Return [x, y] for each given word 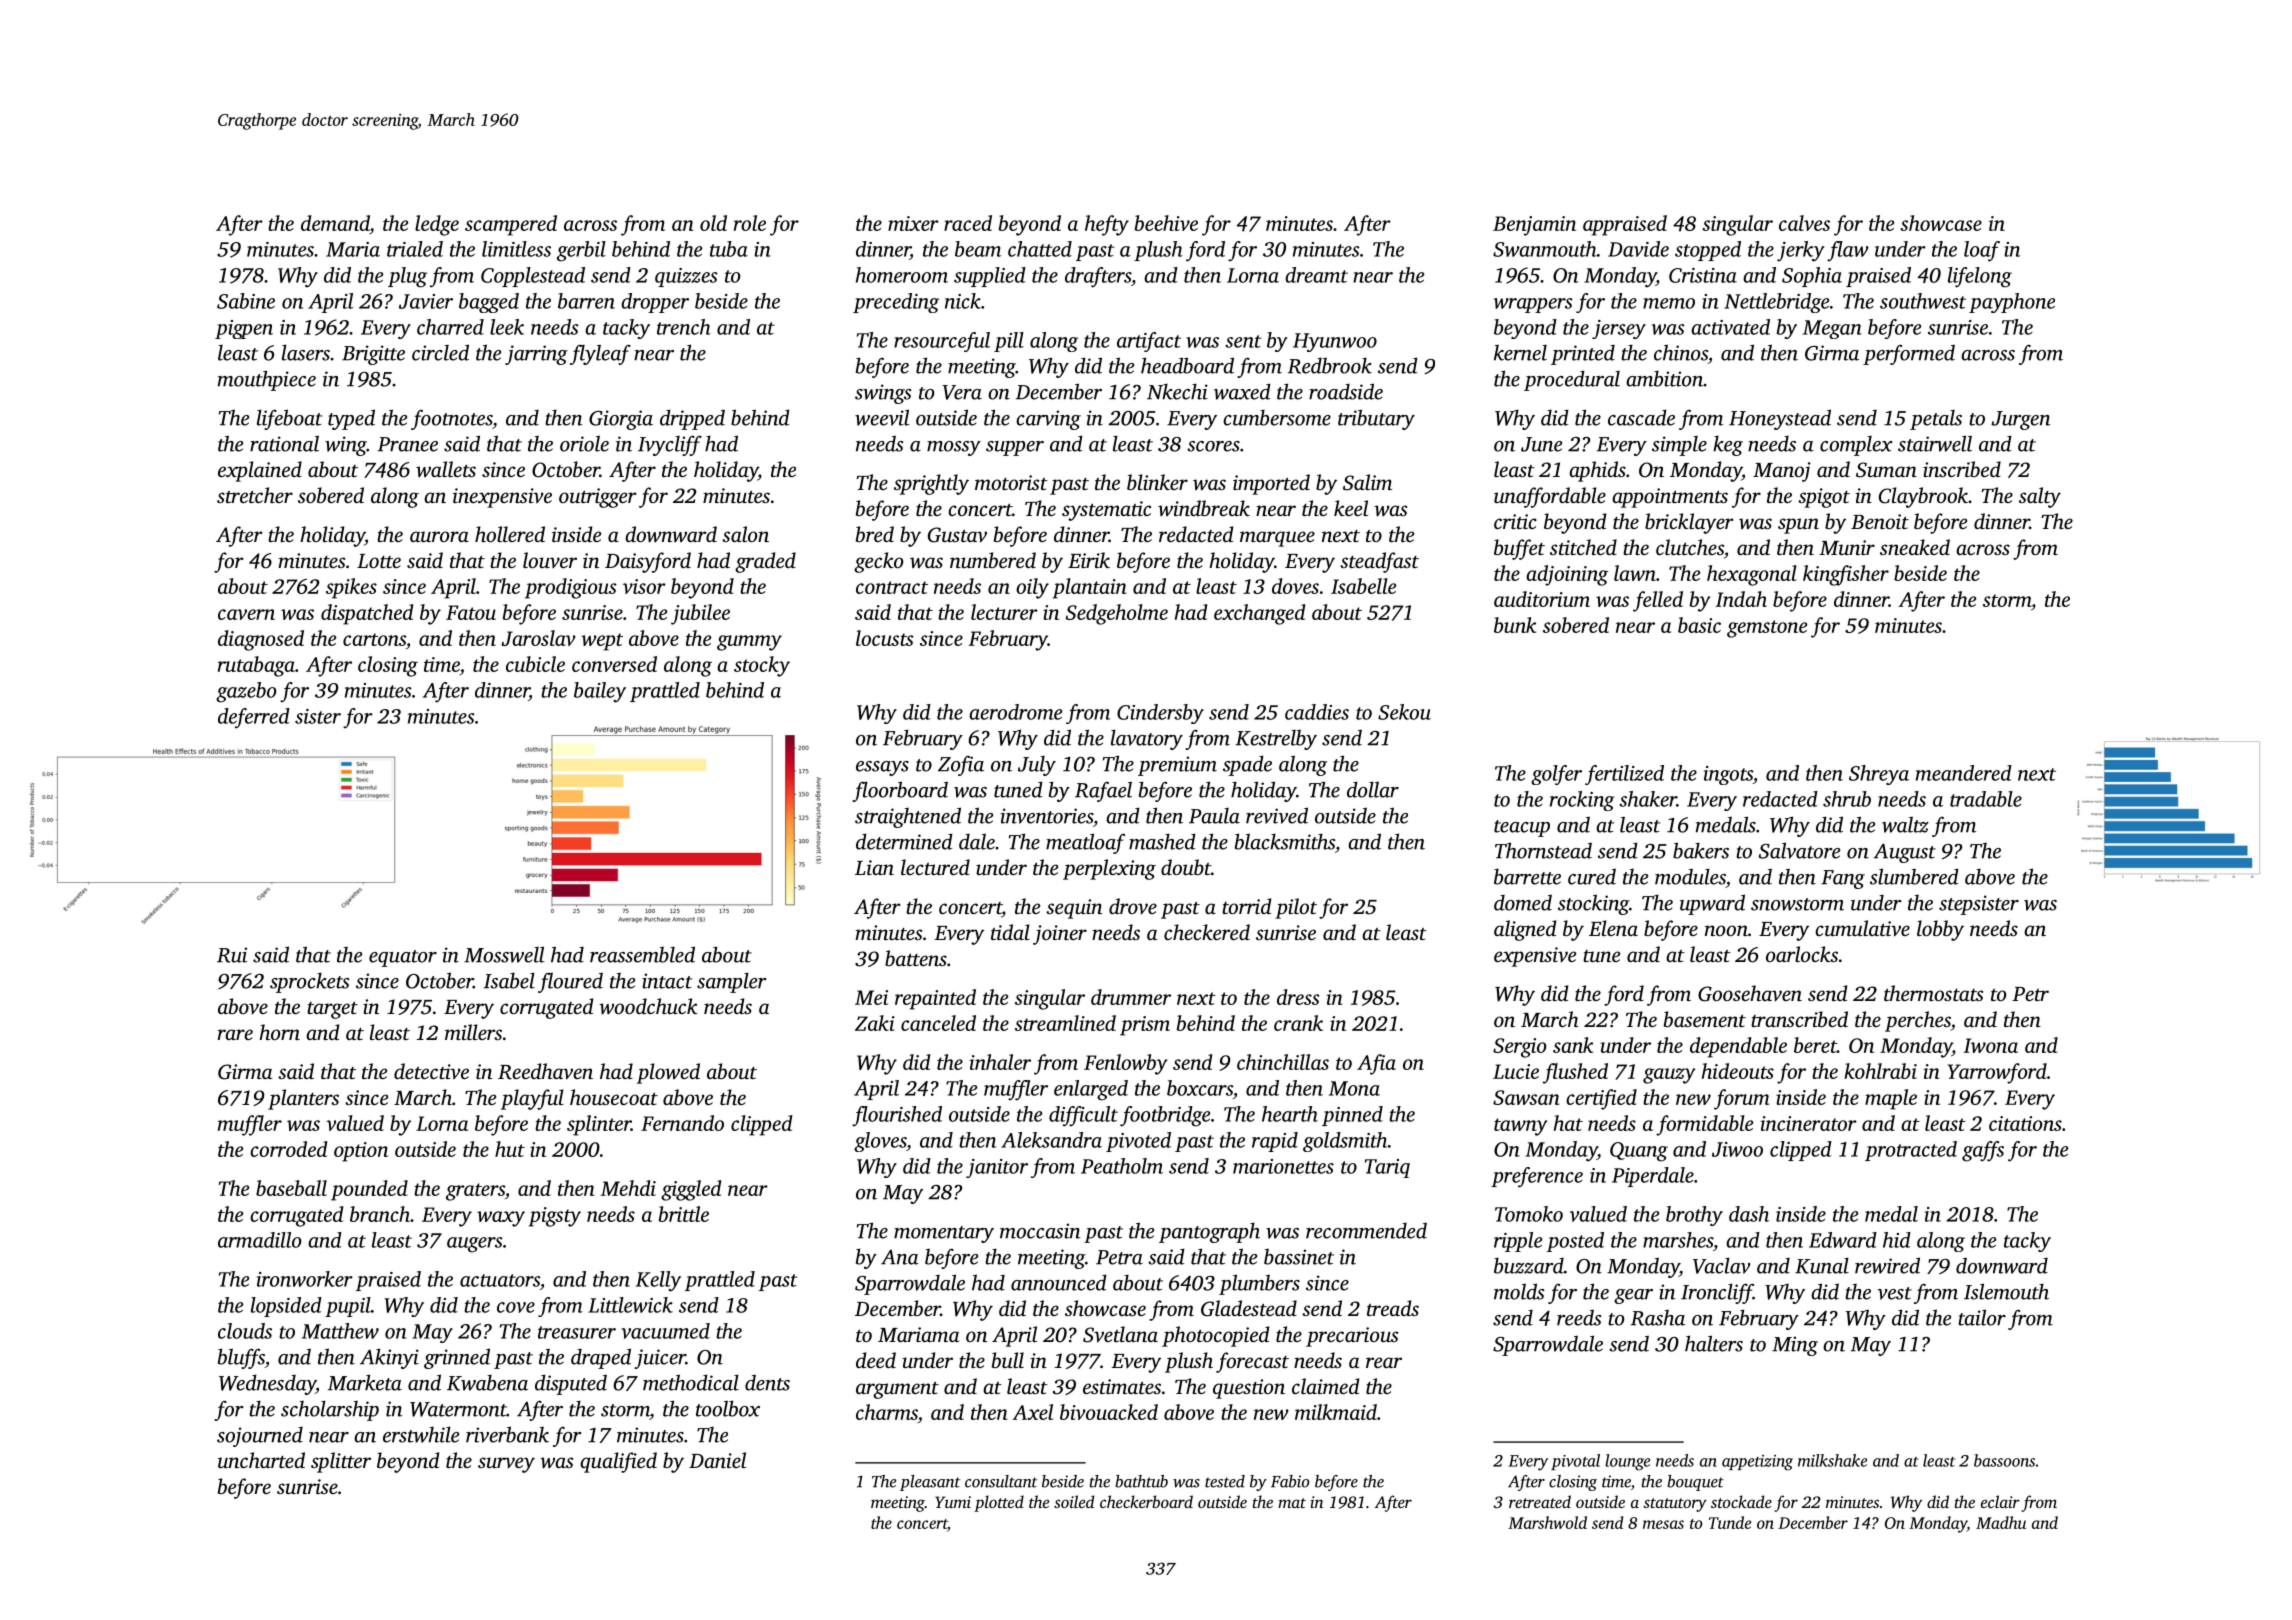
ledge [437, 225]
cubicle [535, 664]
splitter [341, 1462]
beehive [1166, 223]
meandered [1964, 773]
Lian [874, 867]
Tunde [1730, 1522]
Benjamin [1534, 226]
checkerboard [1146, 1501]
